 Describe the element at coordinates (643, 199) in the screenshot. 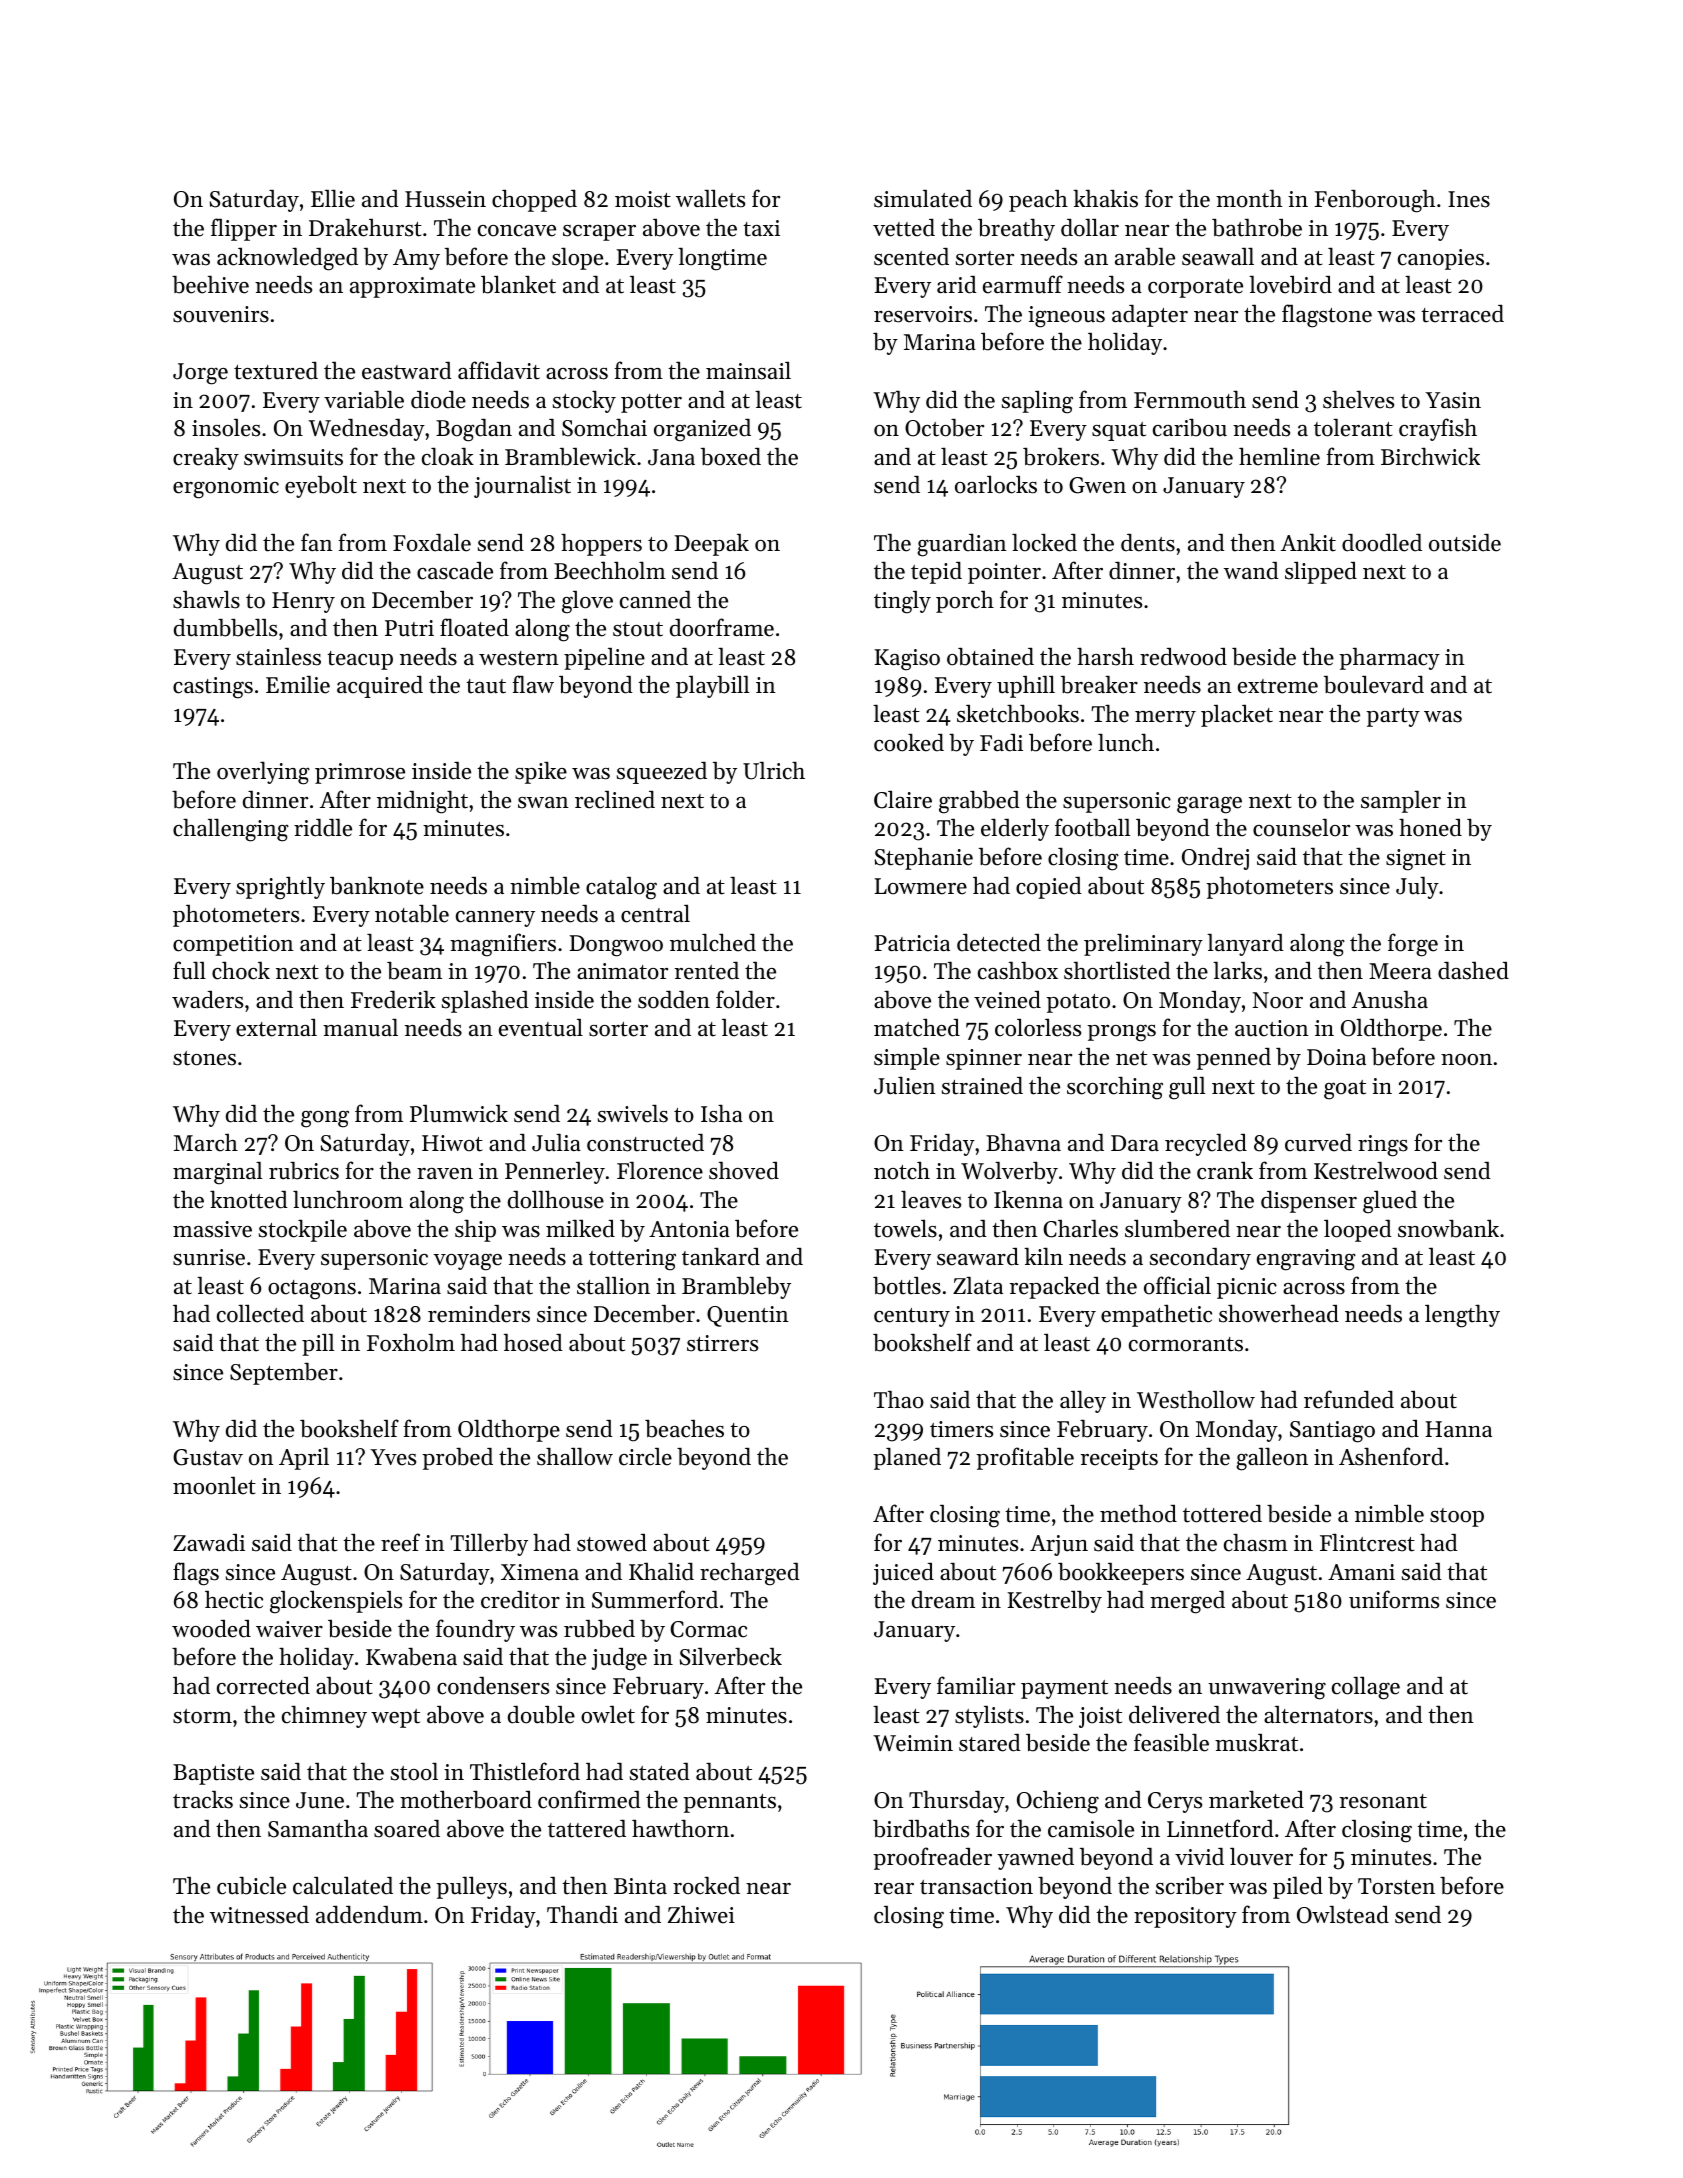

I see `moist` at that location.
